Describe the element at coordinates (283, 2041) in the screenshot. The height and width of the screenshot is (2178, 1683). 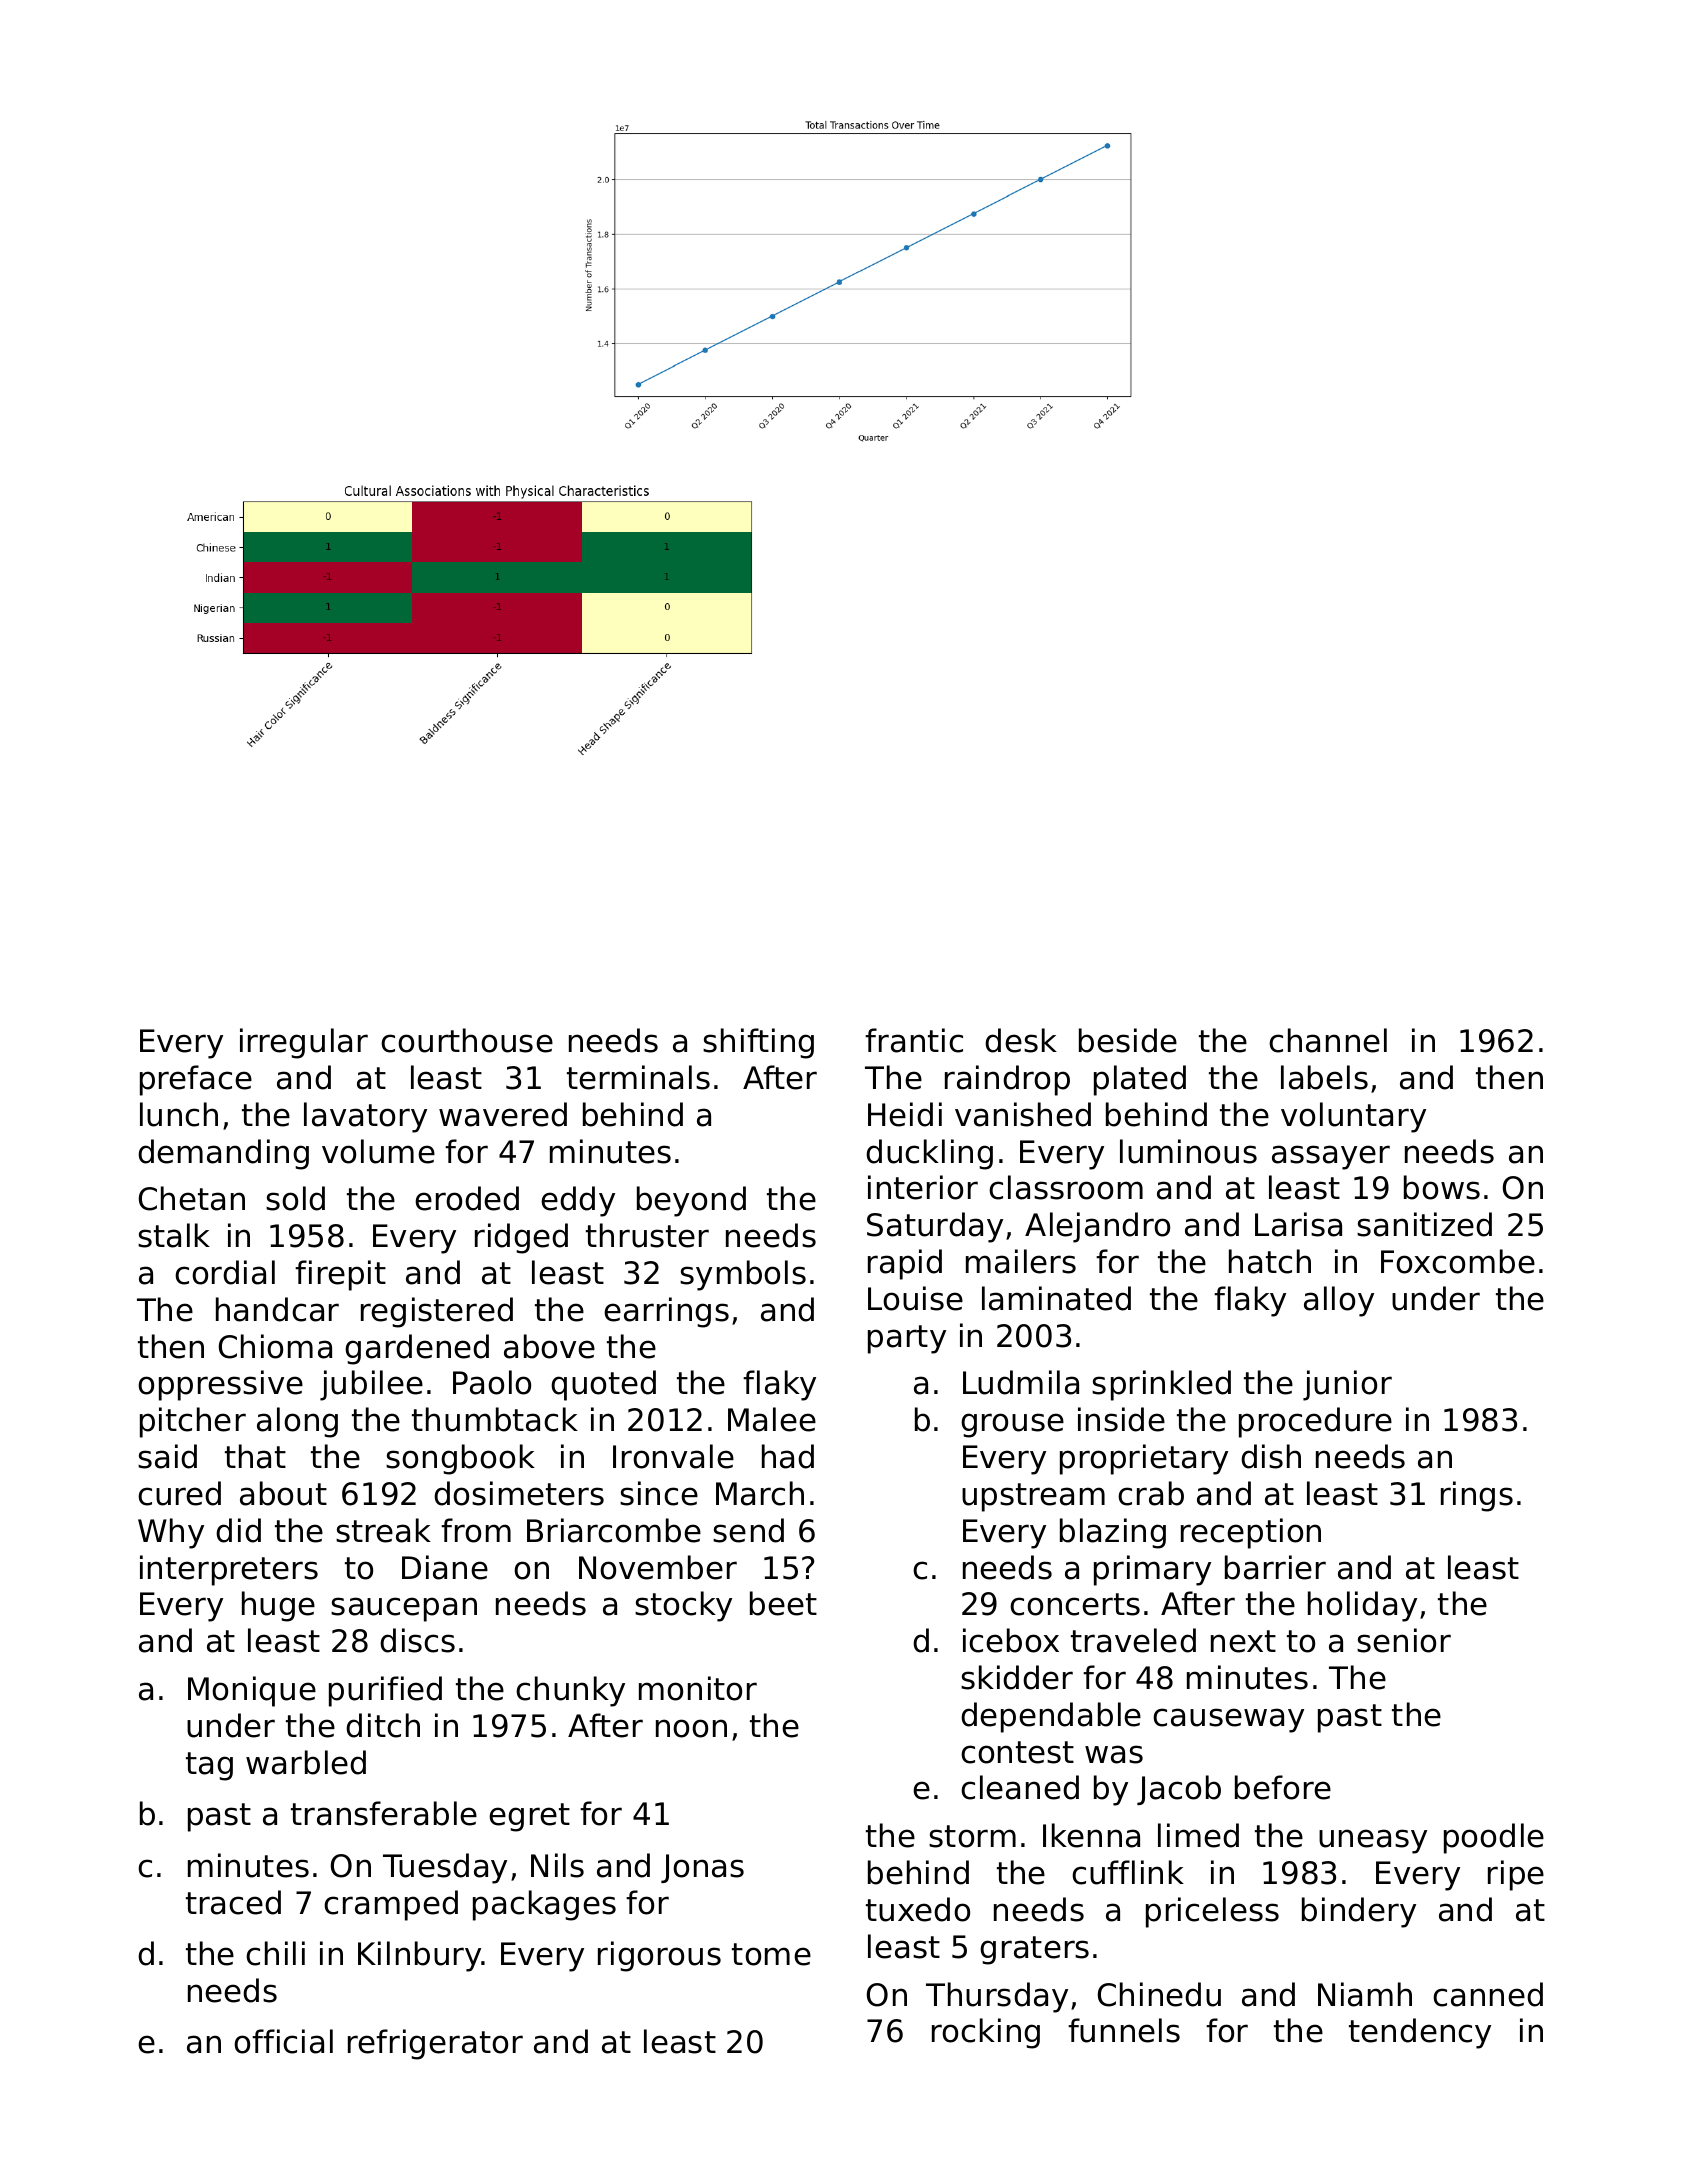
I see `official` at that location.
